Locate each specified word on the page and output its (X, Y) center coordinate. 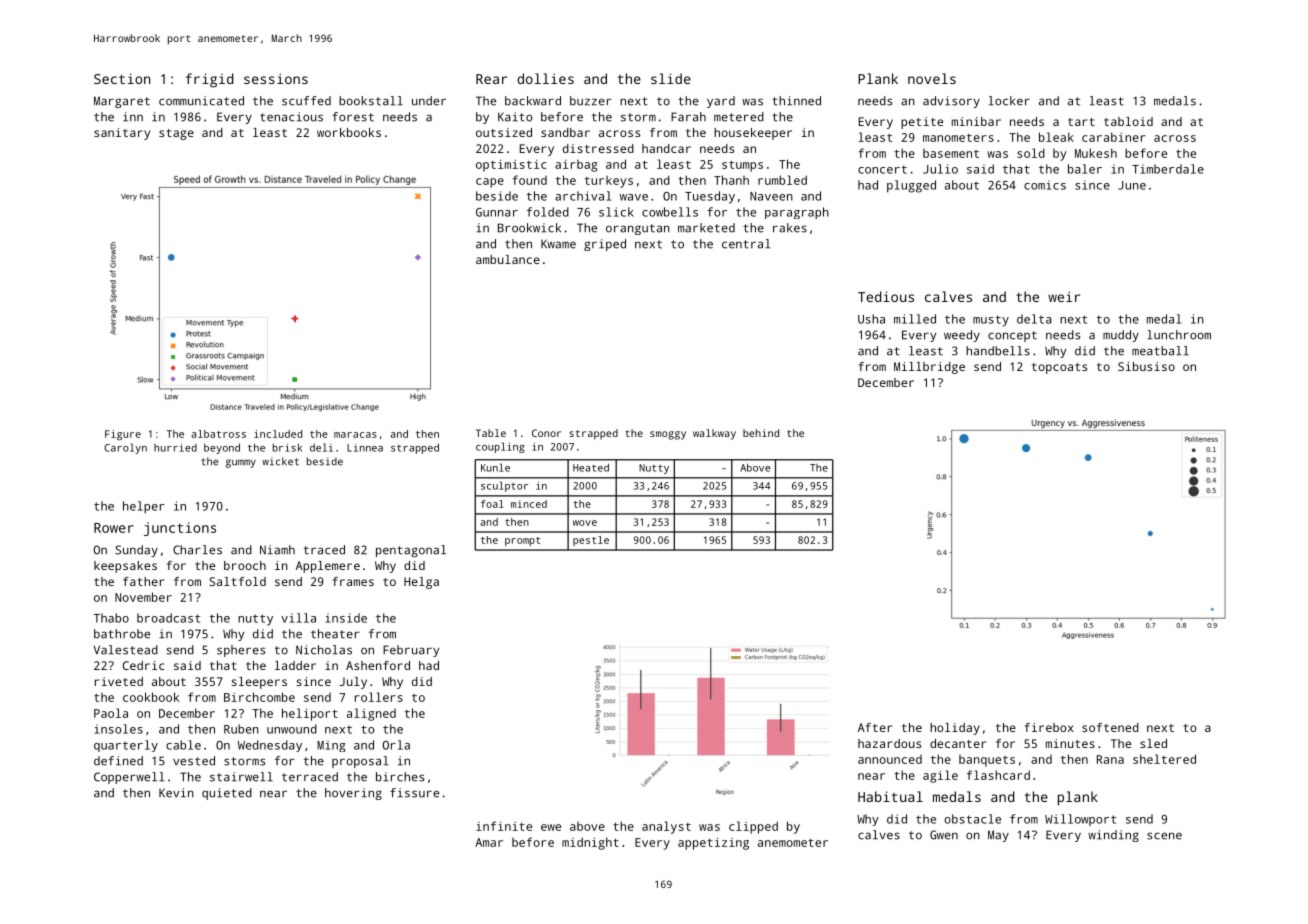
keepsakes (125, 567)
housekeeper (753, 134)
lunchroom (1179, 335)
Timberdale (1168, 169)
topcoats (1059, 368)
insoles (118, 729)
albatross (218, 434)
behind (761, 433)
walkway (714, 434)
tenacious (291, 117)
